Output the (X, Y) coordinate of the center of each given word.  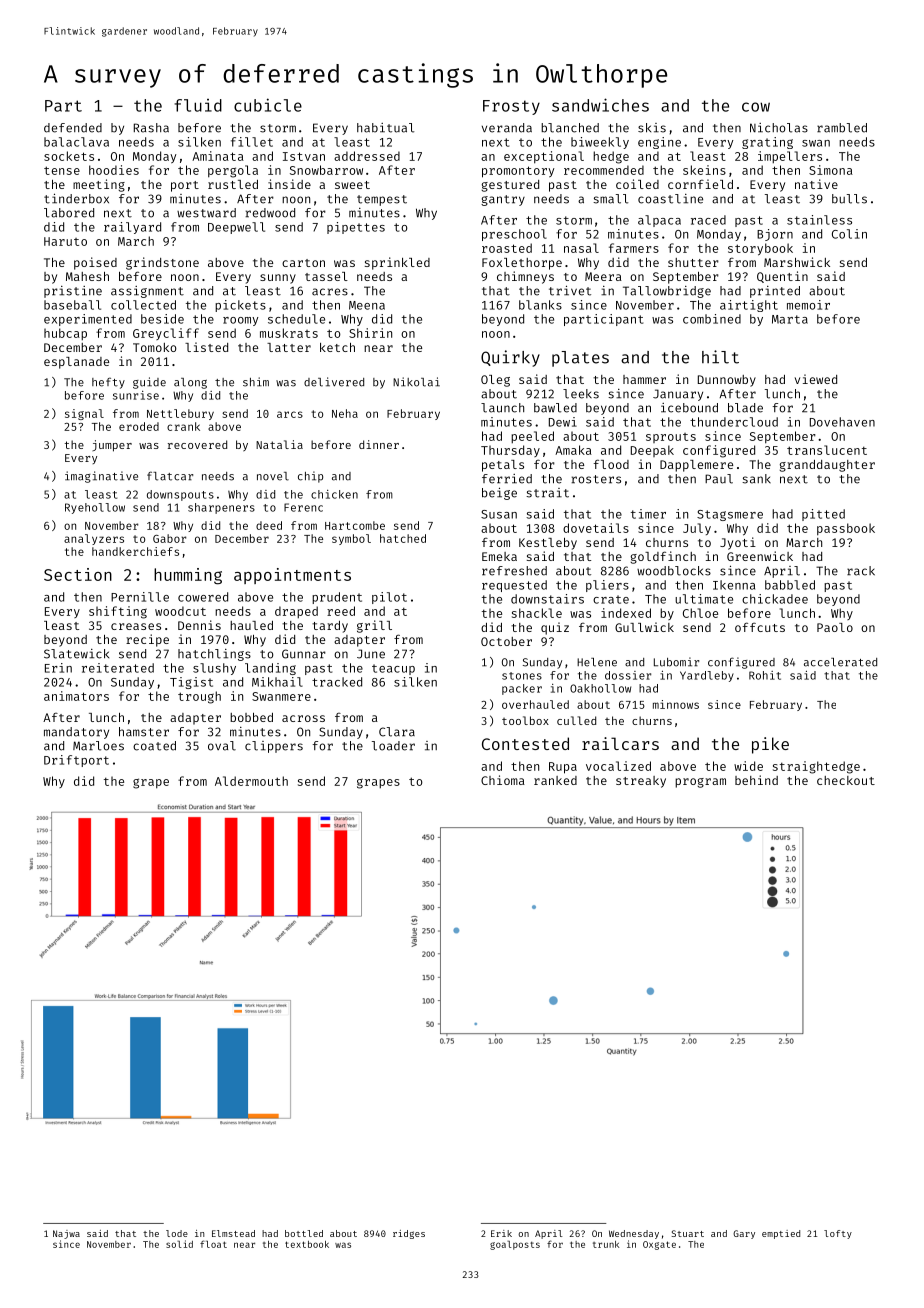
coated (154, 746)
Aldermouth (251, 781)
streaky (641, 782)
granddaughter (827, 466)
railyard (132, 228)
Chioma (503, 780)
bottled (304, 1233)
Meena (367, 305)
